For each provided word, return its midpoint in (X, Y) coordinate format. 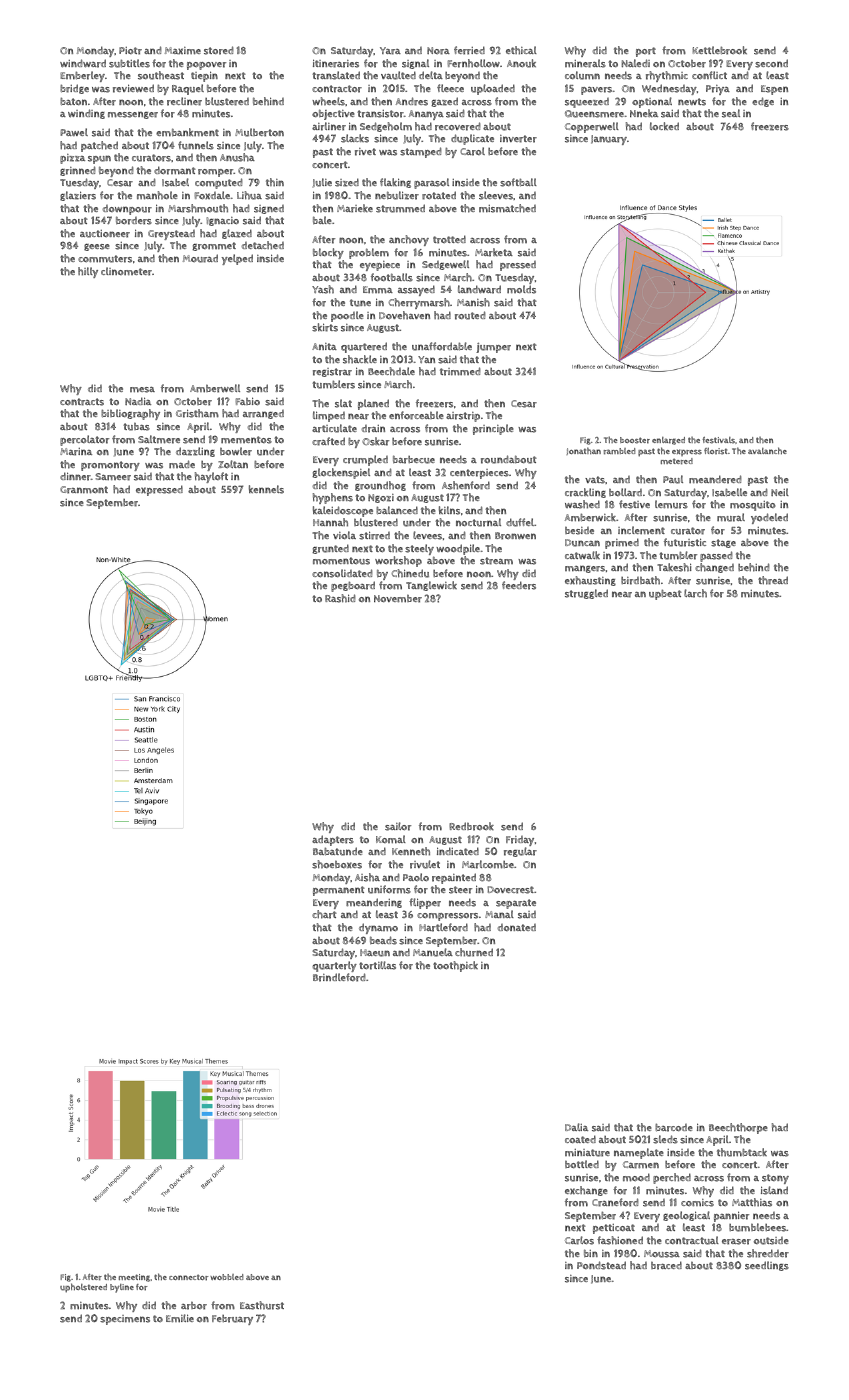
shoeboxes (337, 864)
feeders (519, 585)
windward (83, 63)
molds (521, 289)
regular (520, 852)
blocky (328, 253)
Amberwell (215, 388)
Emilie (180, 1318)
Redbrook (471, 826)
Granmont (84, 490)
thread (773, 580)
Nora (438, 51)
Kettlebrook (719, 50)
